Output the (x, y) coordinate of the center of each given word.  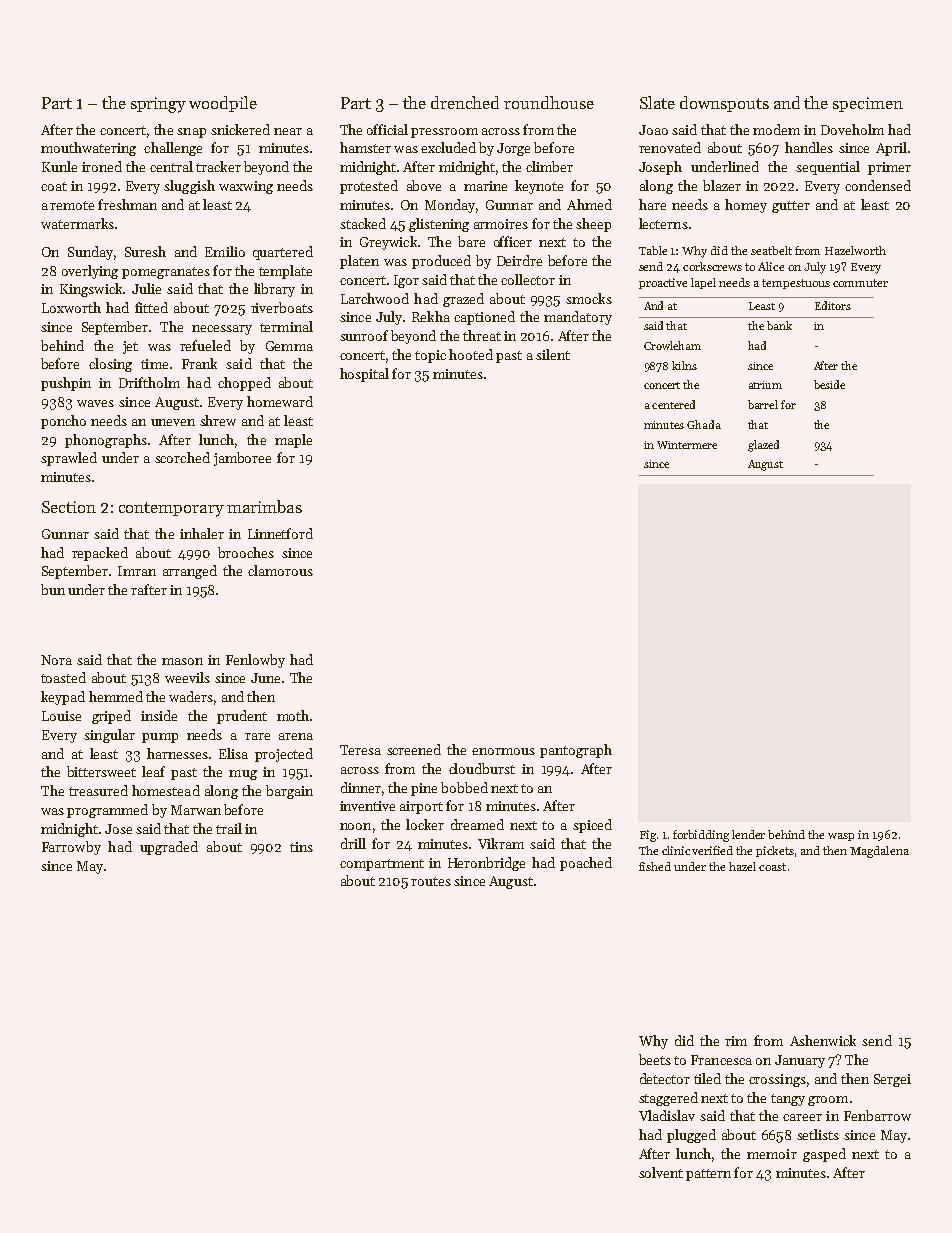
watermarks (77, 223)
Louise (61, 716)
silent (553, 354)
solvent (661, 1172)
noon (355, 826)
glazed (763, 446)
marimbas (264, 506)
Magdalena (879, 852)
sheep (593, 225)
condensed (878, 185)
